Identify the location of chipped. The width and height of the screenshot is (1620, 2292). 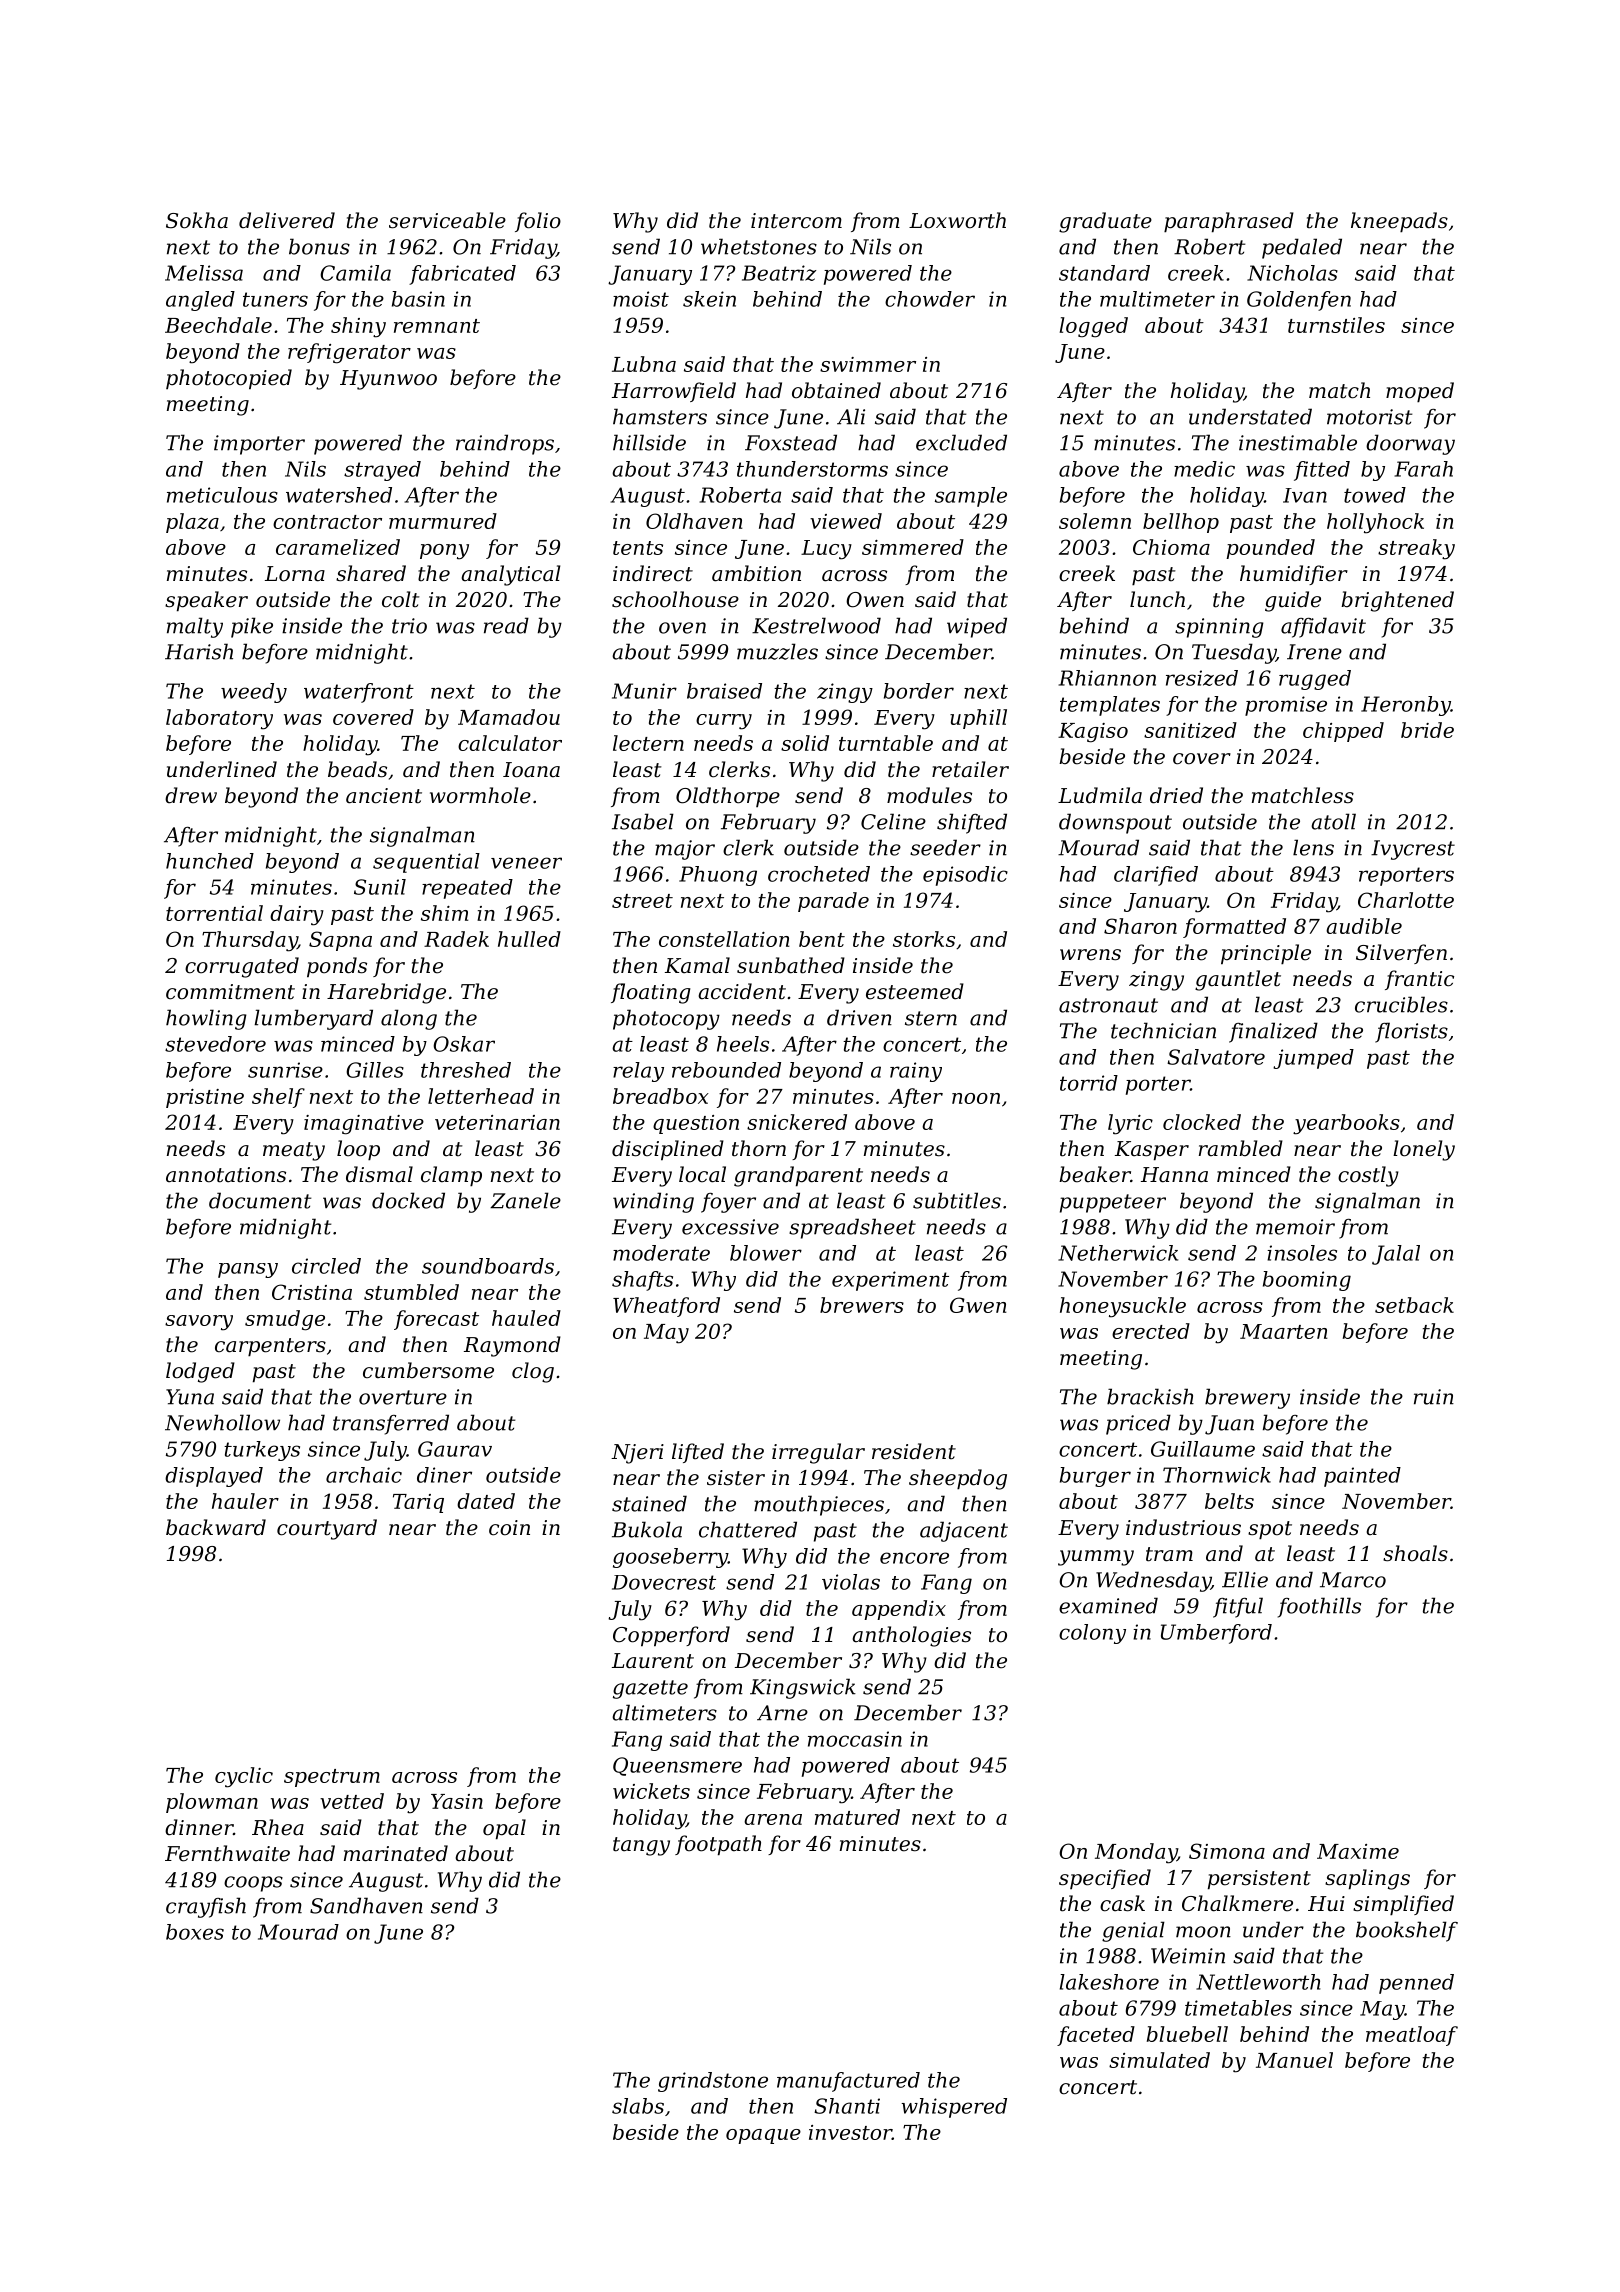
(1343, 732).
